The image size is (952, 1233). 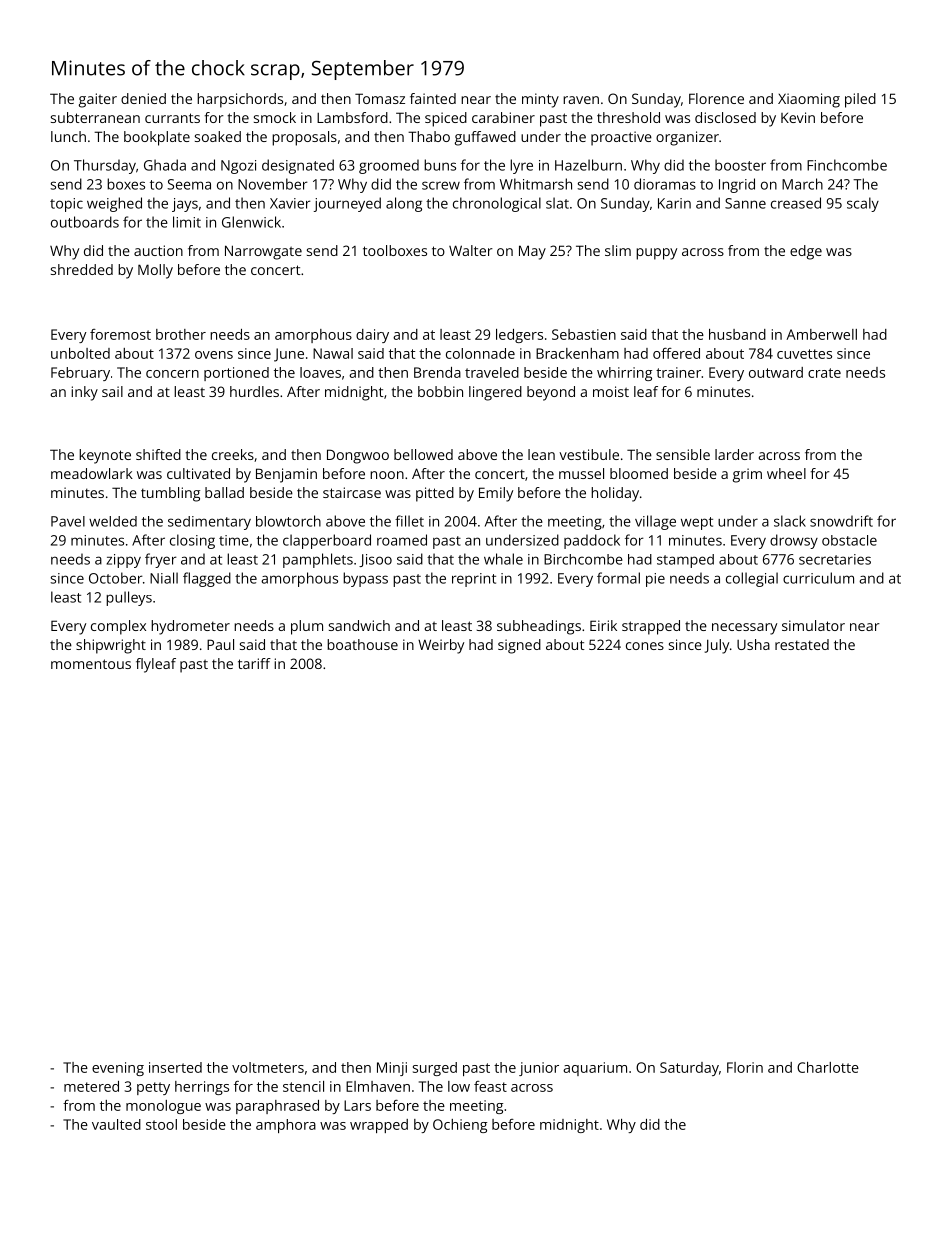 What do you see at coordinates (84, 393) in the page?
I see `inky` at bounding box center [84, 393].
